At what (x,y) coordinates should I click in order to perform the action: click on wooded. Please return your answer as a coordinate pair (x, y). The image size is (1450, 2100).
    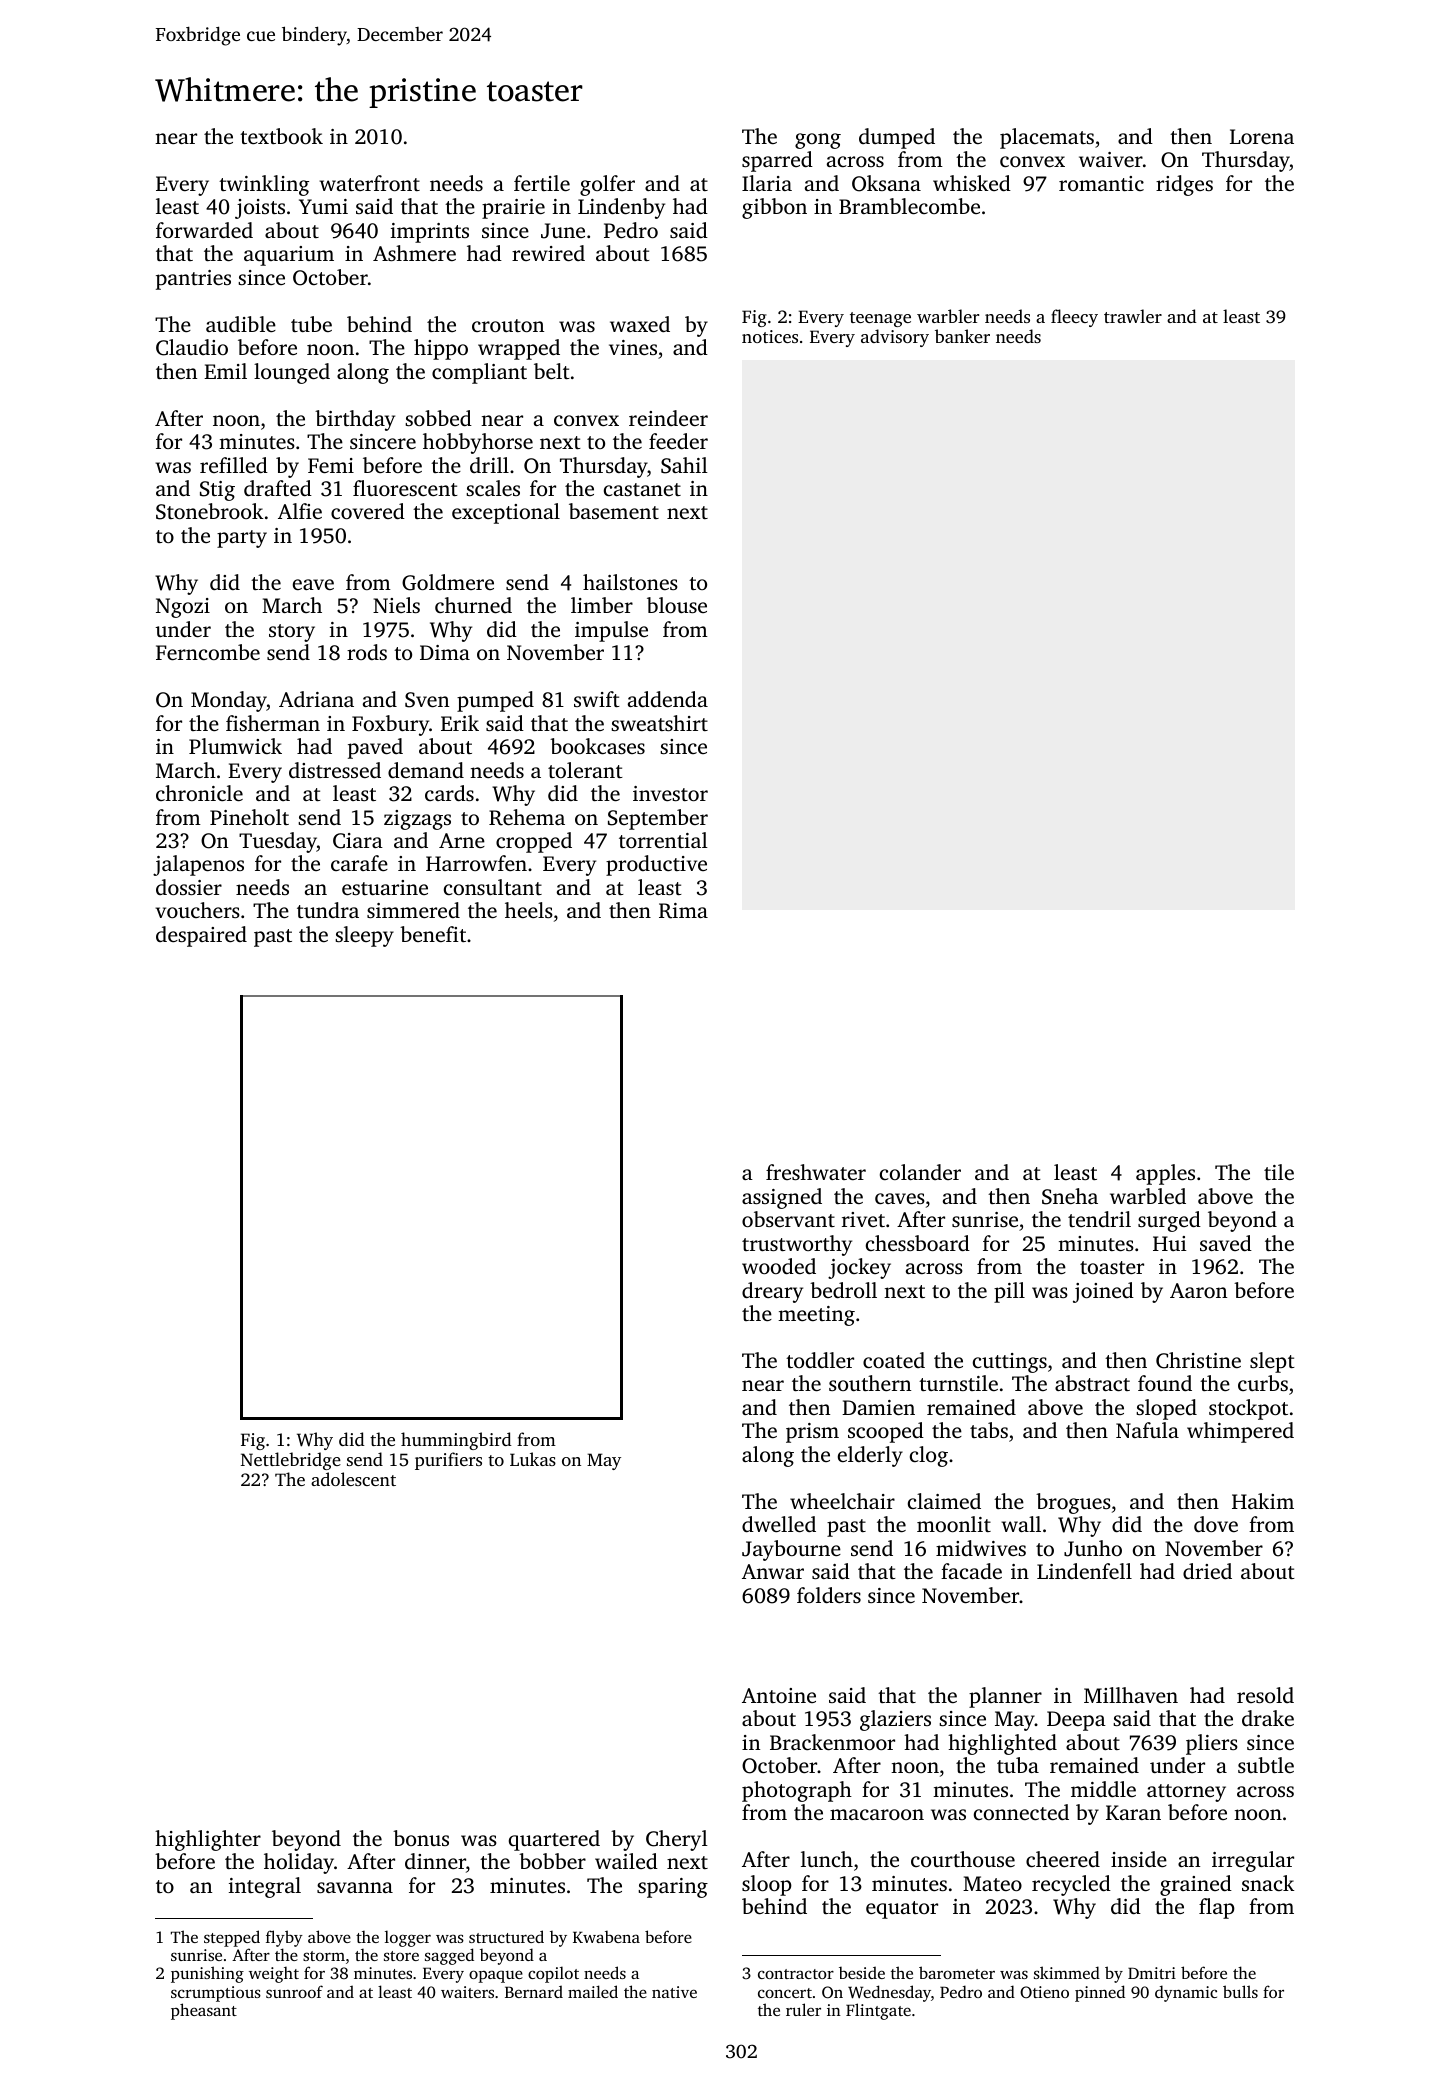
    Looking at the image, I should click on (779, 1266).
